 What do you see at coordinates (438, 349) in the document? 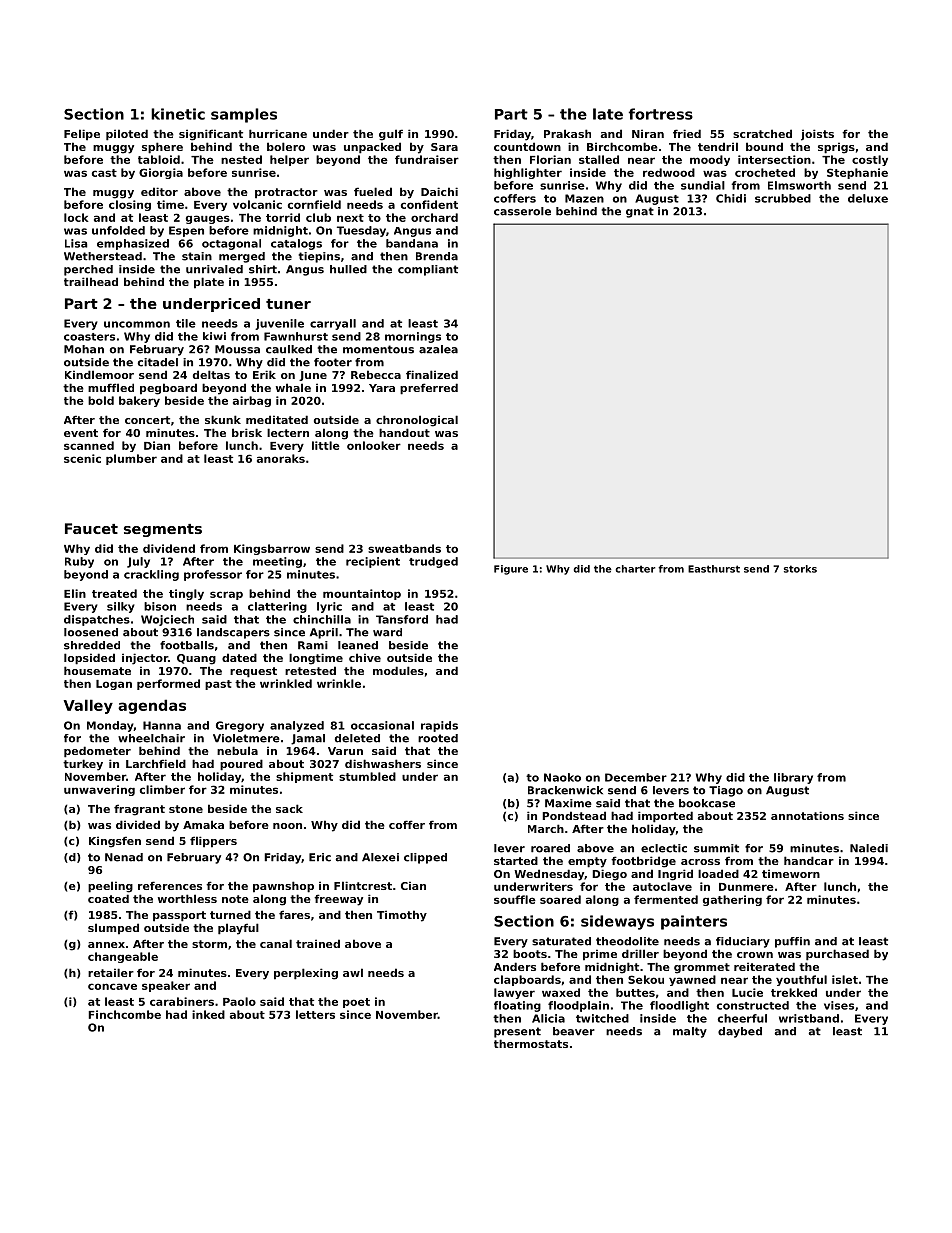
I see `azalea` at bounding box center [438, 349].
